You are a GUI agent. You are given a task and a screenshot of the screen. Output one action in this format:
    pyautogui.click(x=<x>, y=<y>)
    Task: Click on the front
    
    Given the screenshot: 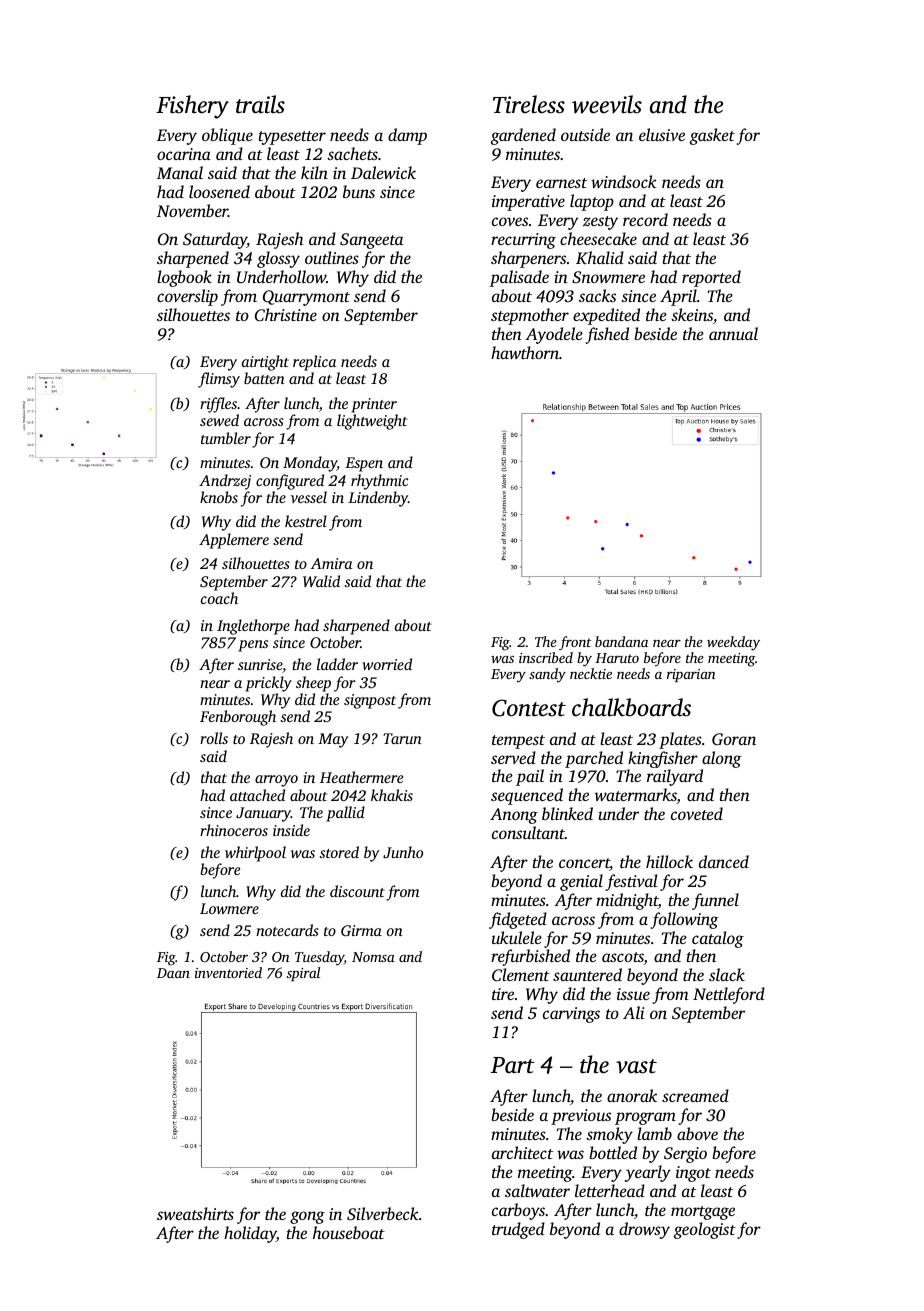 What is the action you would take?
    pyautogui.click(x=575, y=643)
